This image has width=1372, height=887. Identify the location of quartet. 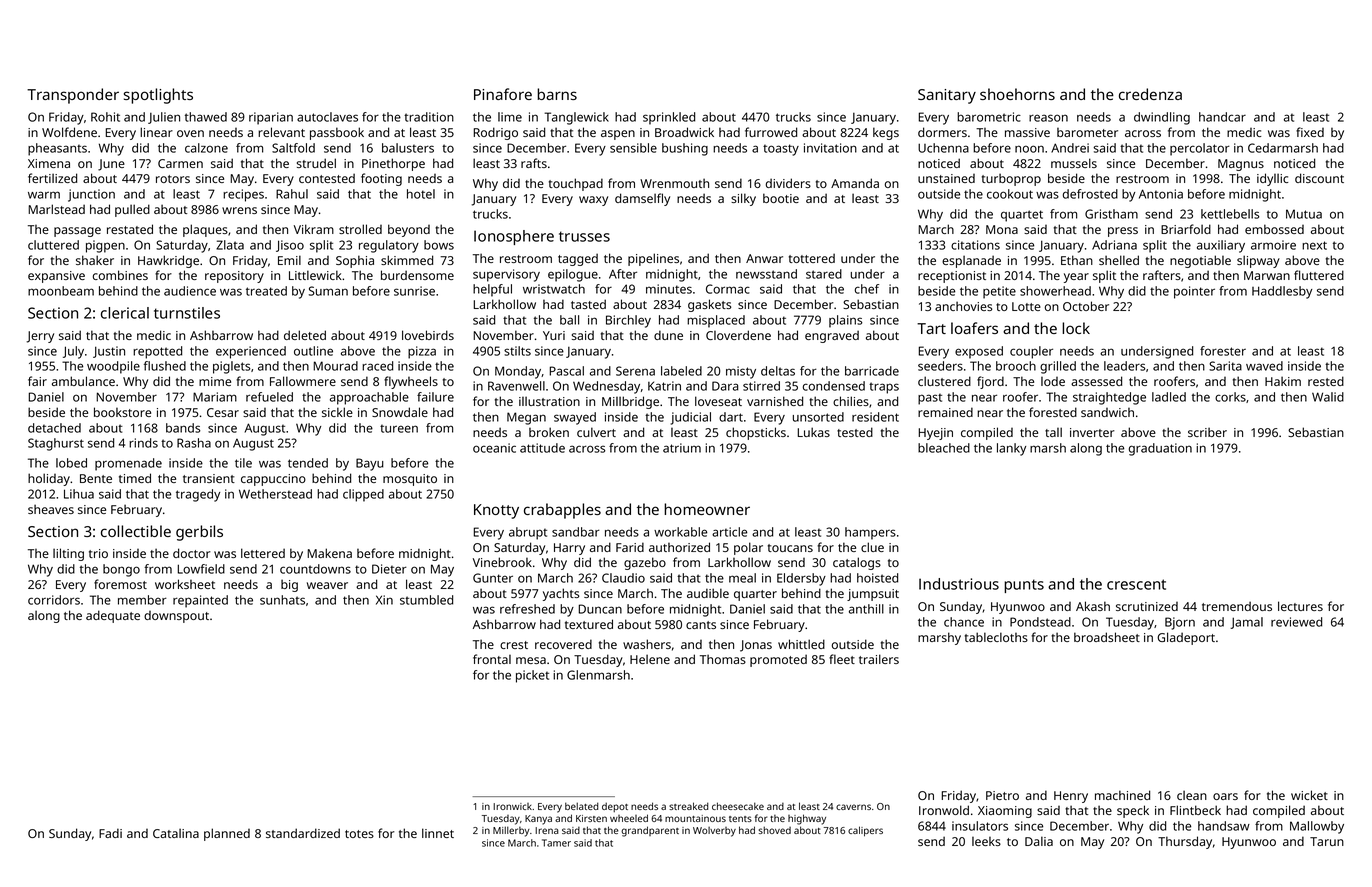
(1022, 216).
